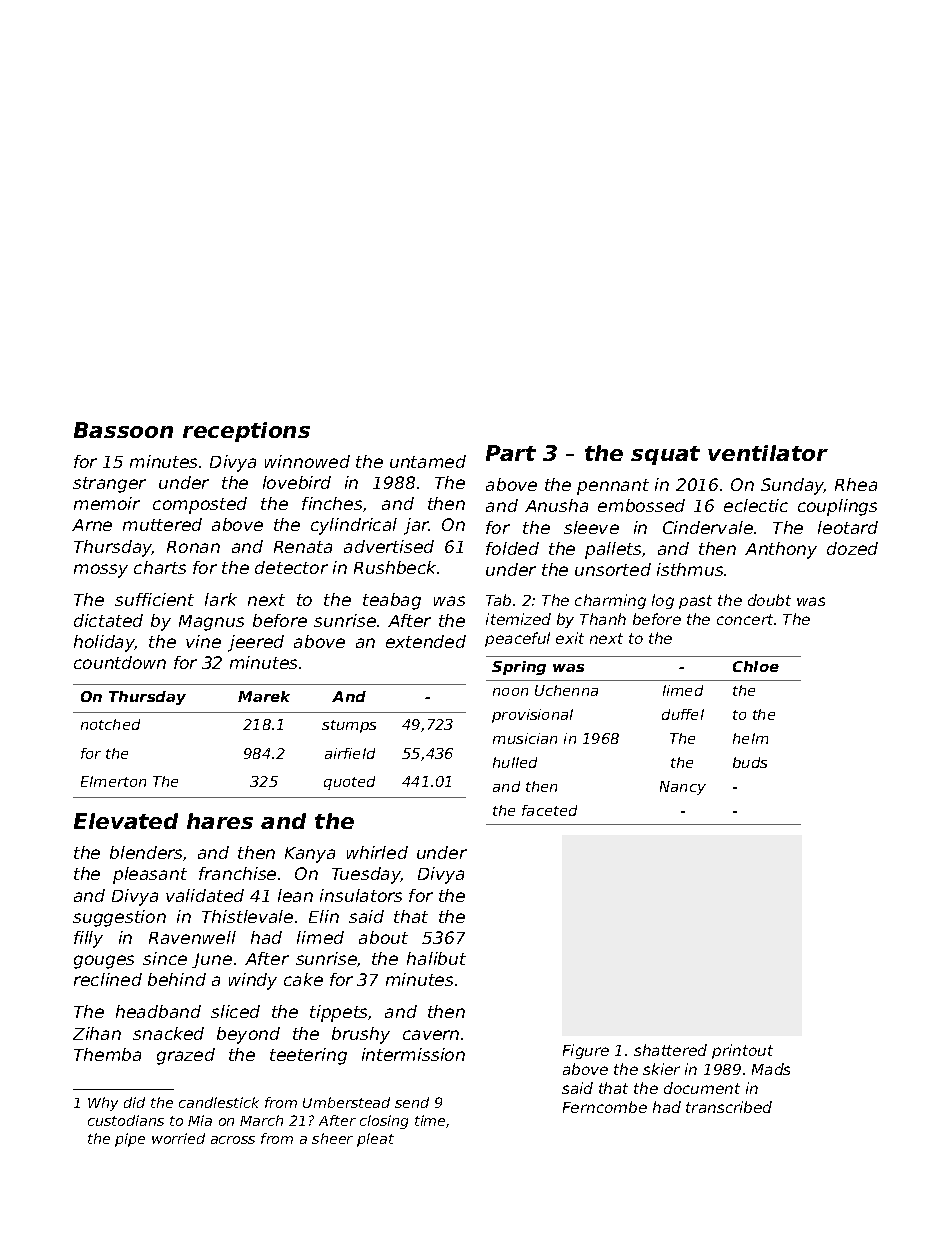 The width and height of the screenshot is (952, 1233). I want to click on Nancy, so click(683, 788).
